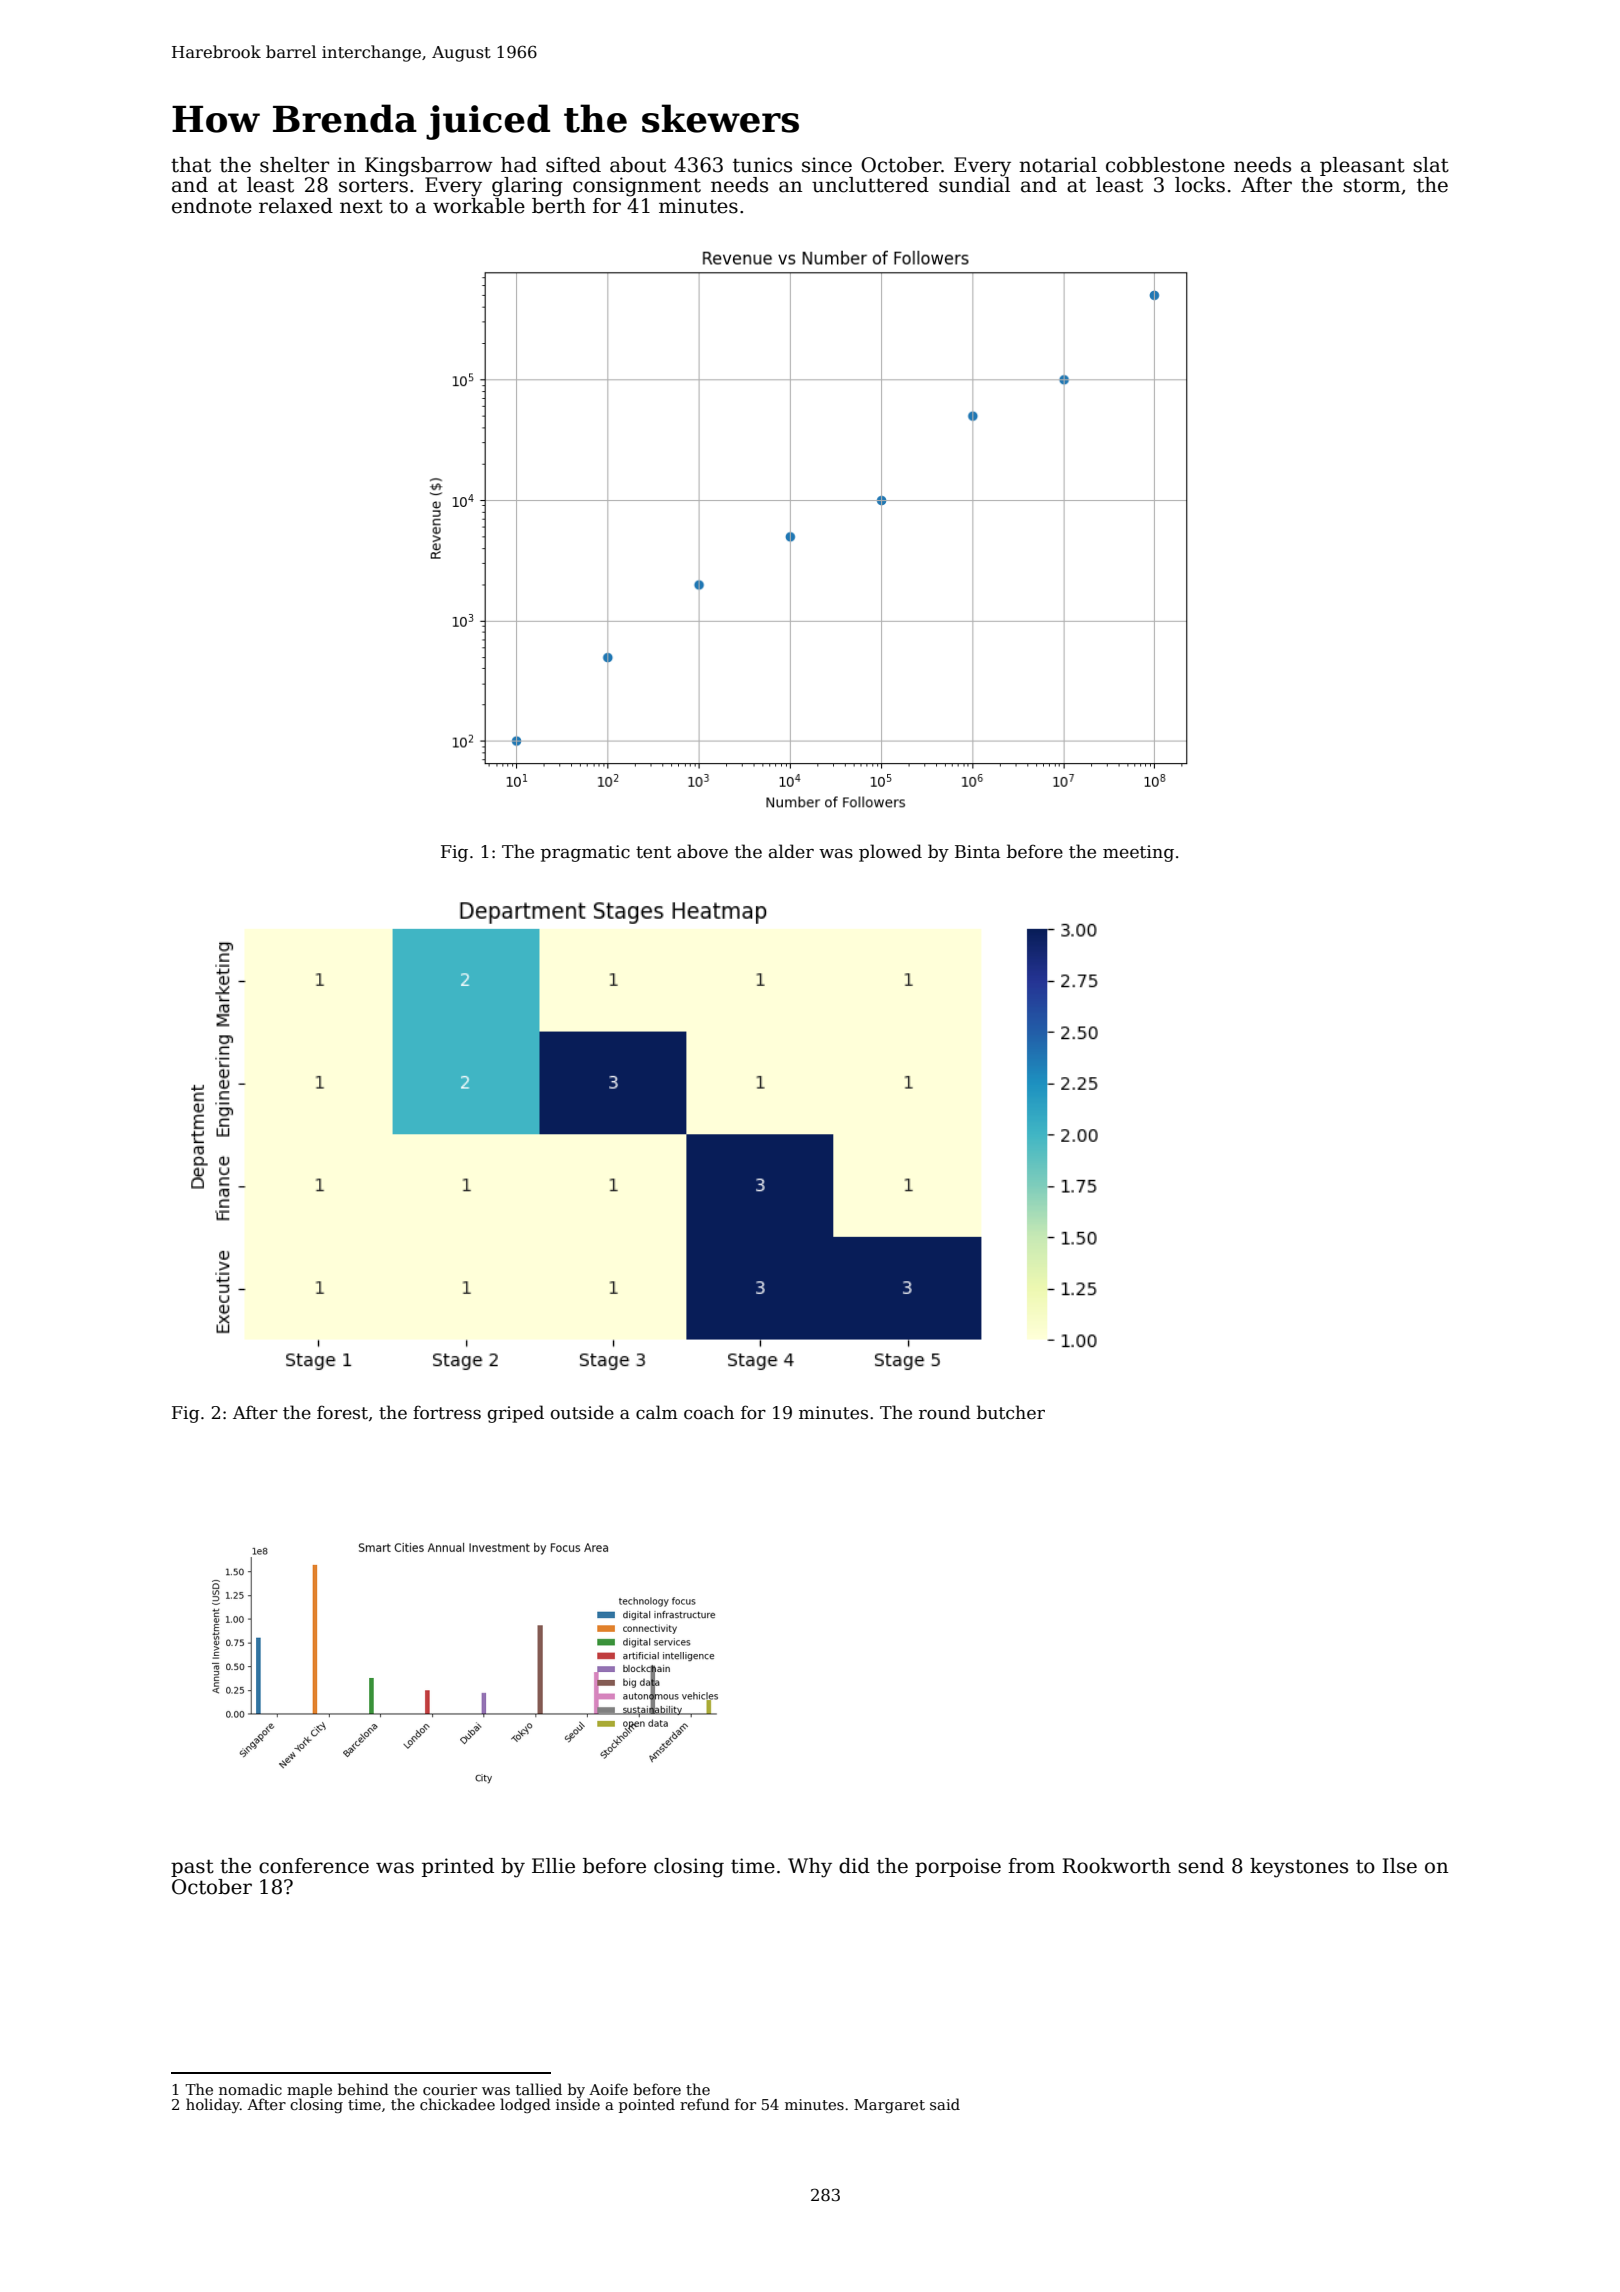  I want to click on Kingsbarrow, so click(429, 167).
